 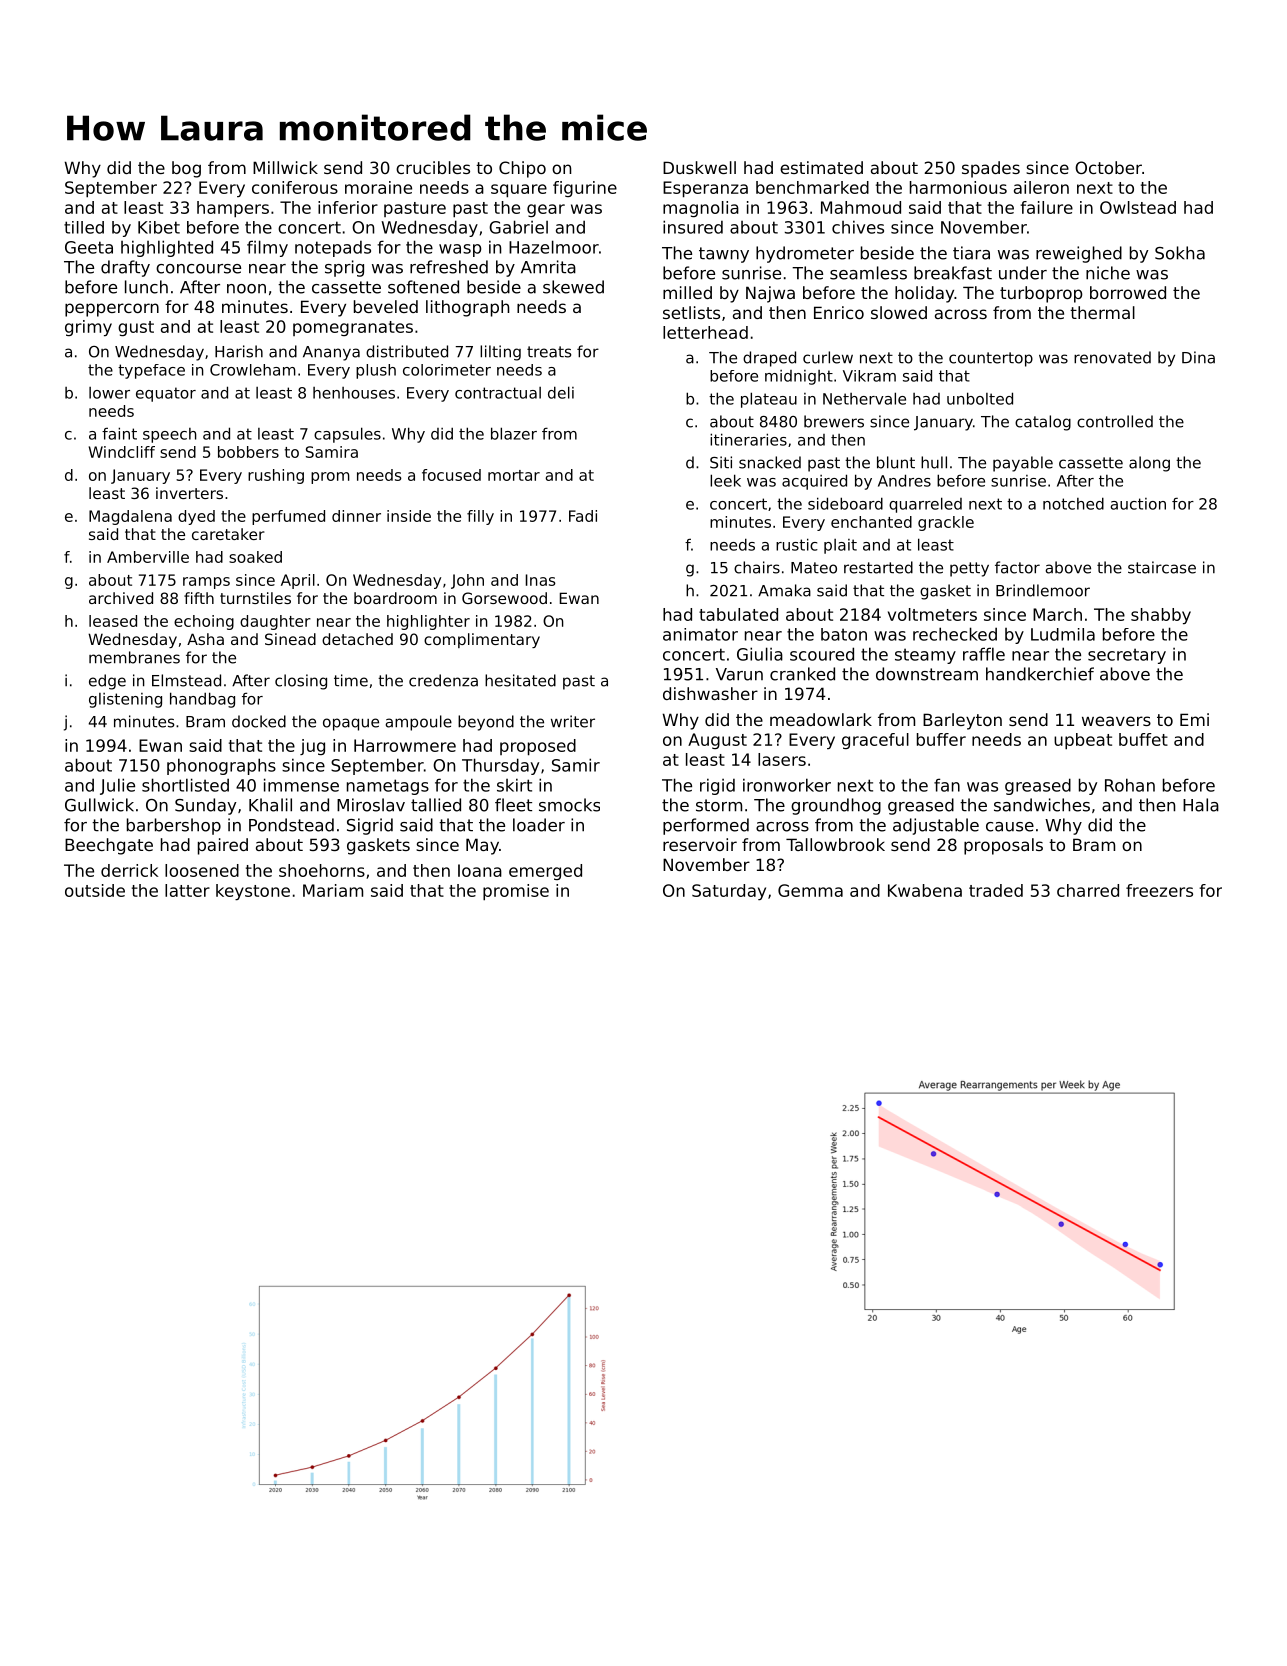 What do you see at coordinates (333, 249) in the screenshot?
I see `notepads` at bounding box center [333, 249].
